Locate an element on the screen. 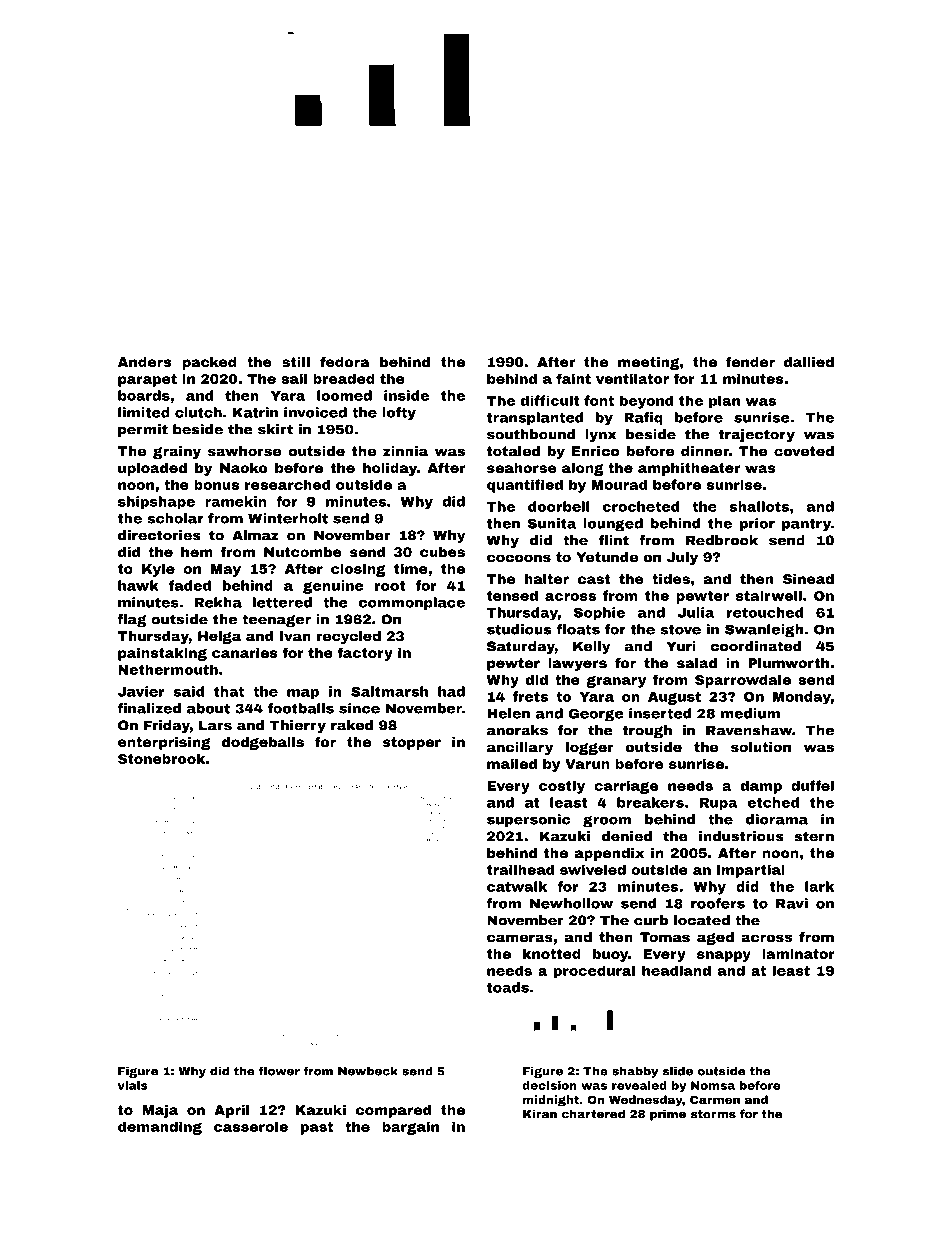 Image resolution: width=952 pixels, height=1233 pixels. vials is located at coordinates (133, 1085).
